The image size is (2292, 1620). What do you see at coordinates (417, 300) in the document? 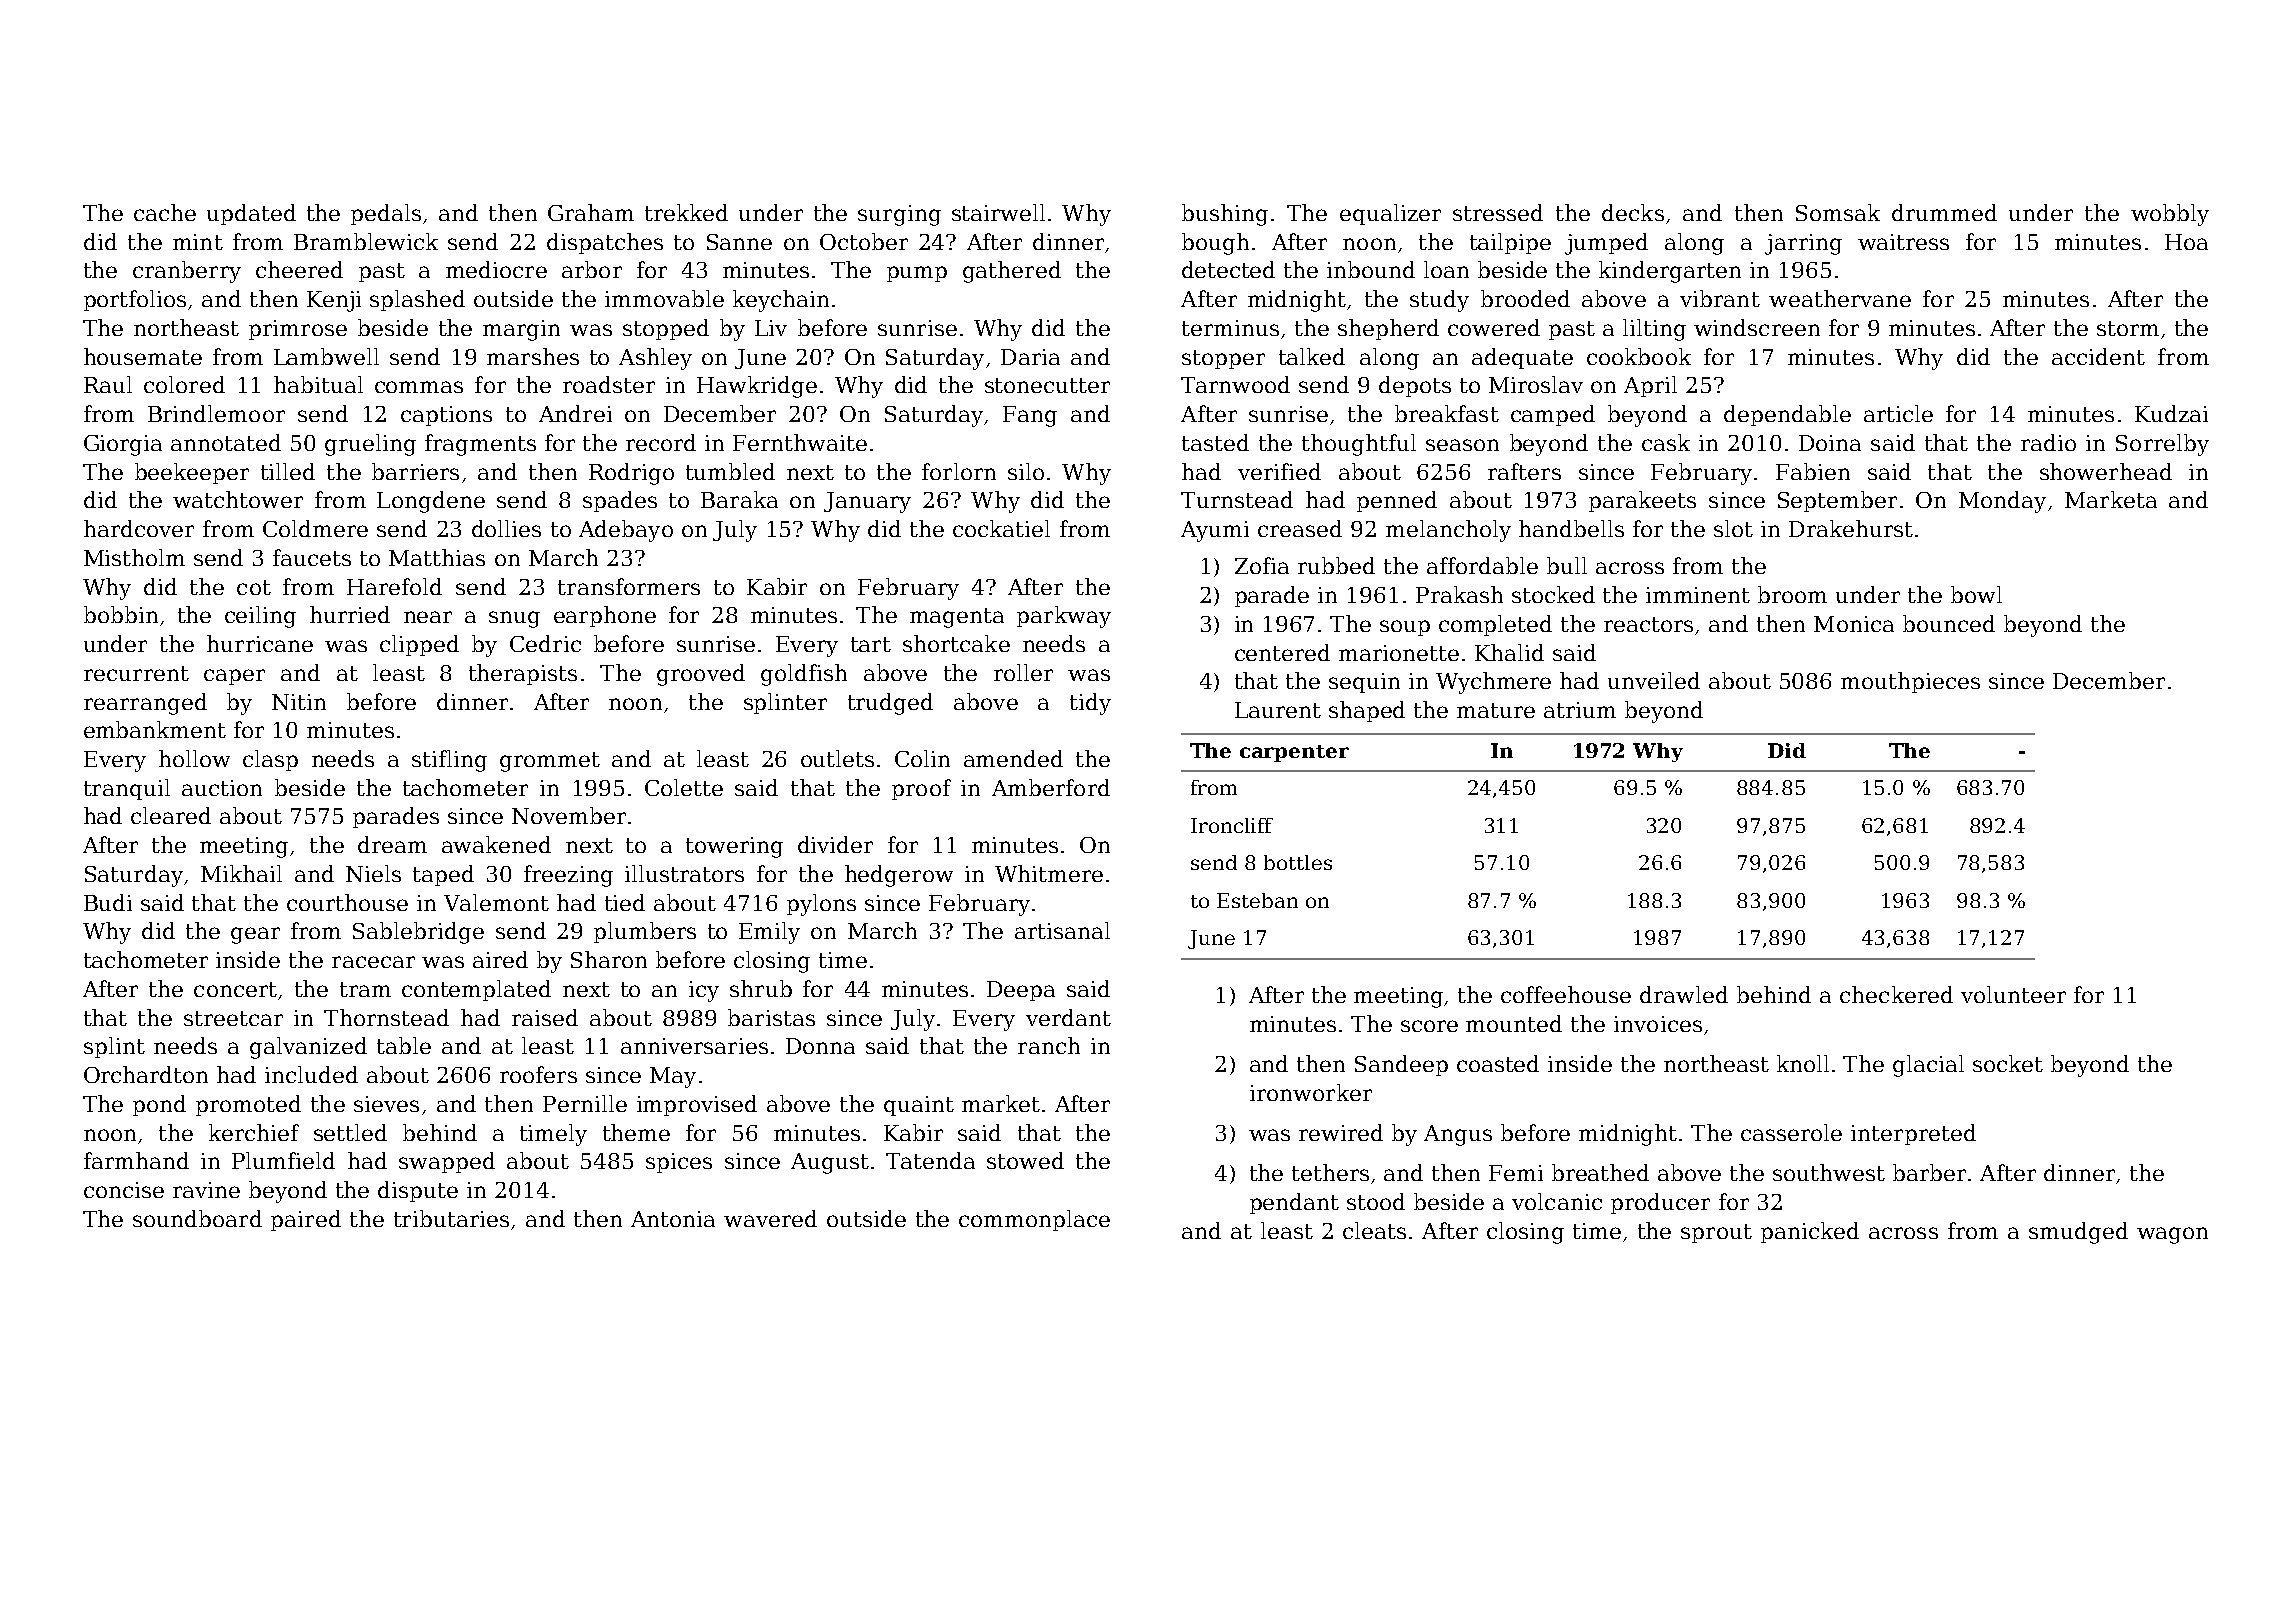
I see `splashed` at bounding box center [417, 300].
